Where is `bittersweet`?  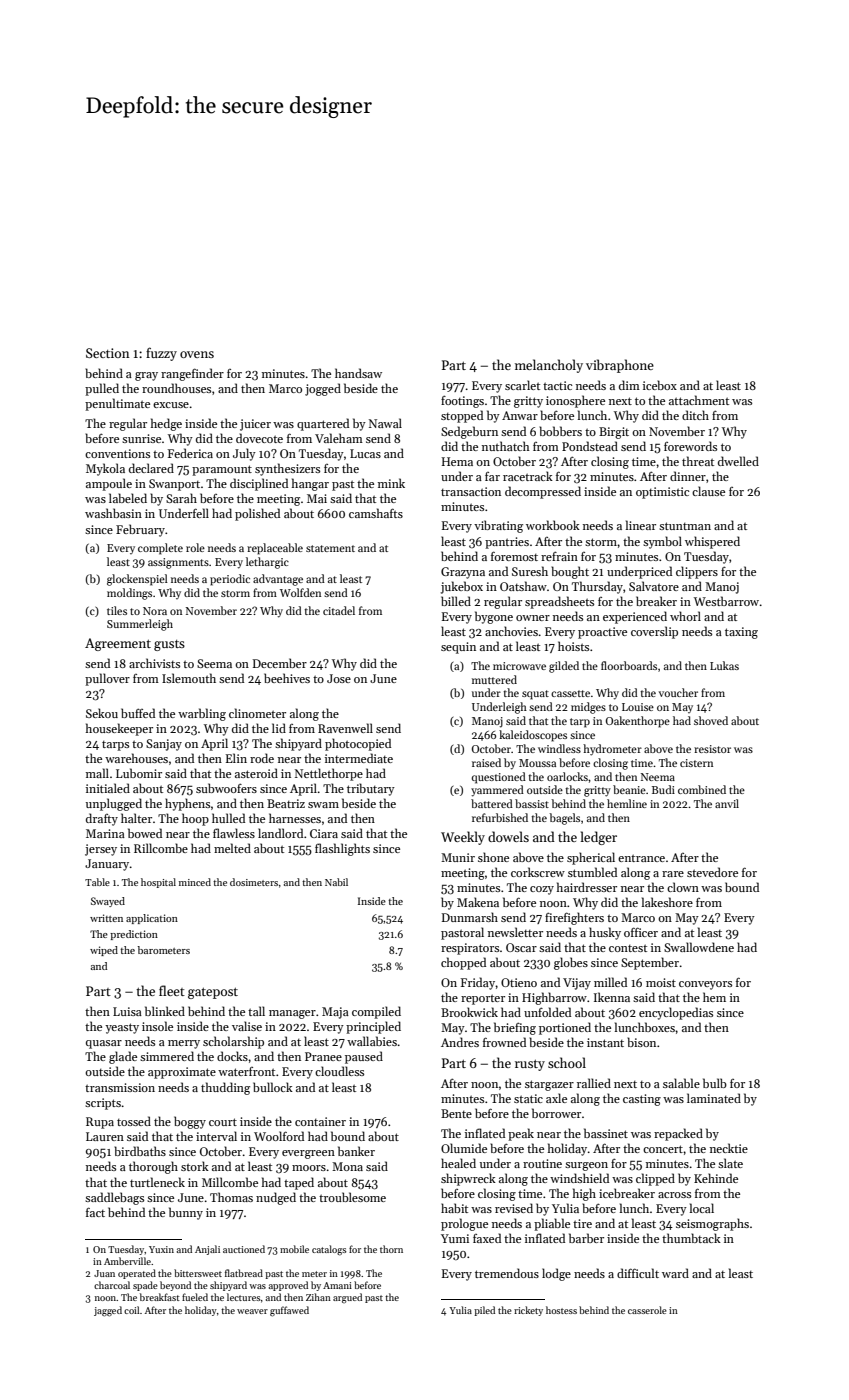 bittersweet is located at coordinates (198, 1273).
